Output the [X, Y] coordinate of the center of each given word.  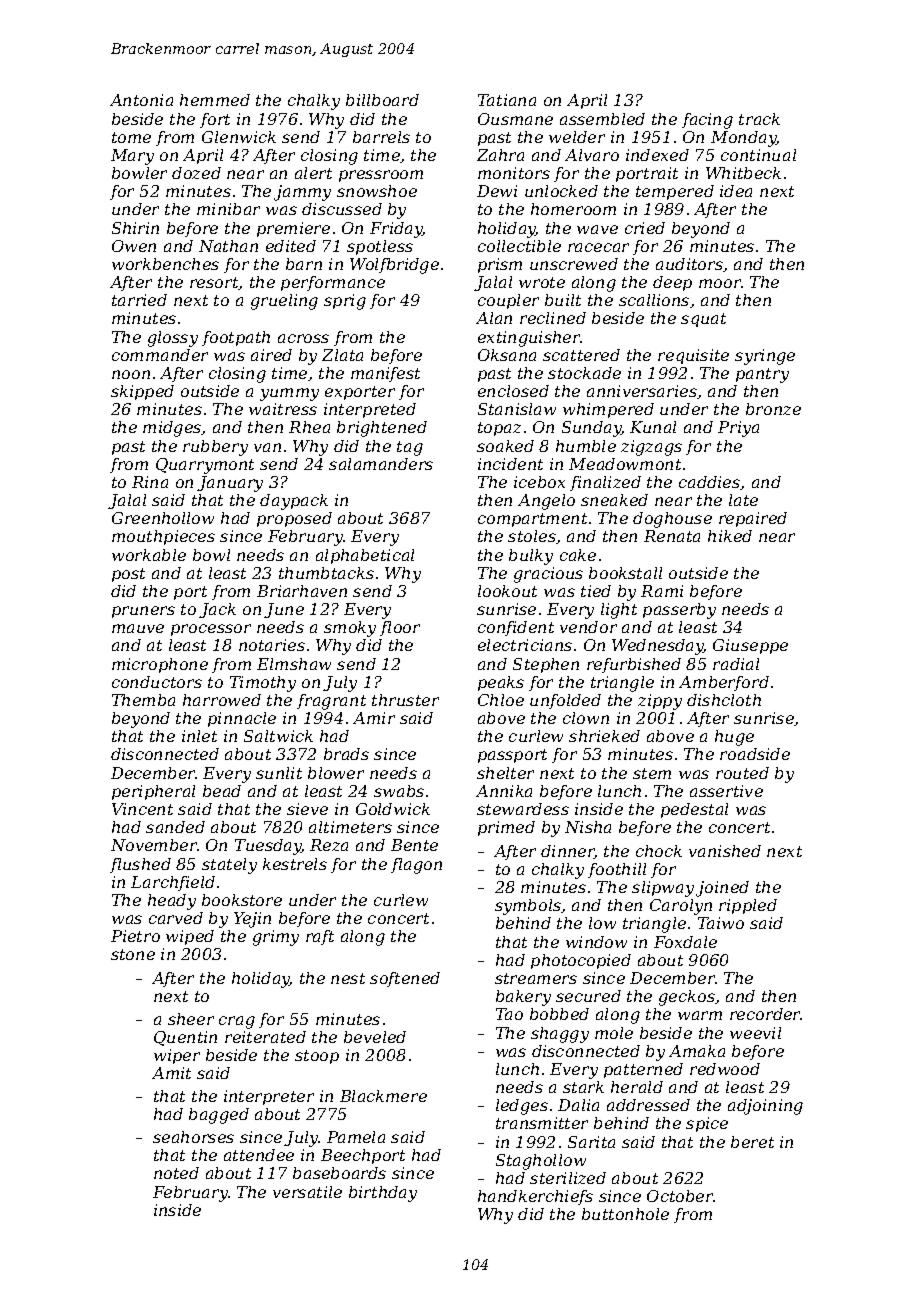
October [680, 1196]
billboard [382, 100]
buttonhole [625, 1214]
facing [707, 121]
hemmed [215, 100]
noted [176, 1173]
